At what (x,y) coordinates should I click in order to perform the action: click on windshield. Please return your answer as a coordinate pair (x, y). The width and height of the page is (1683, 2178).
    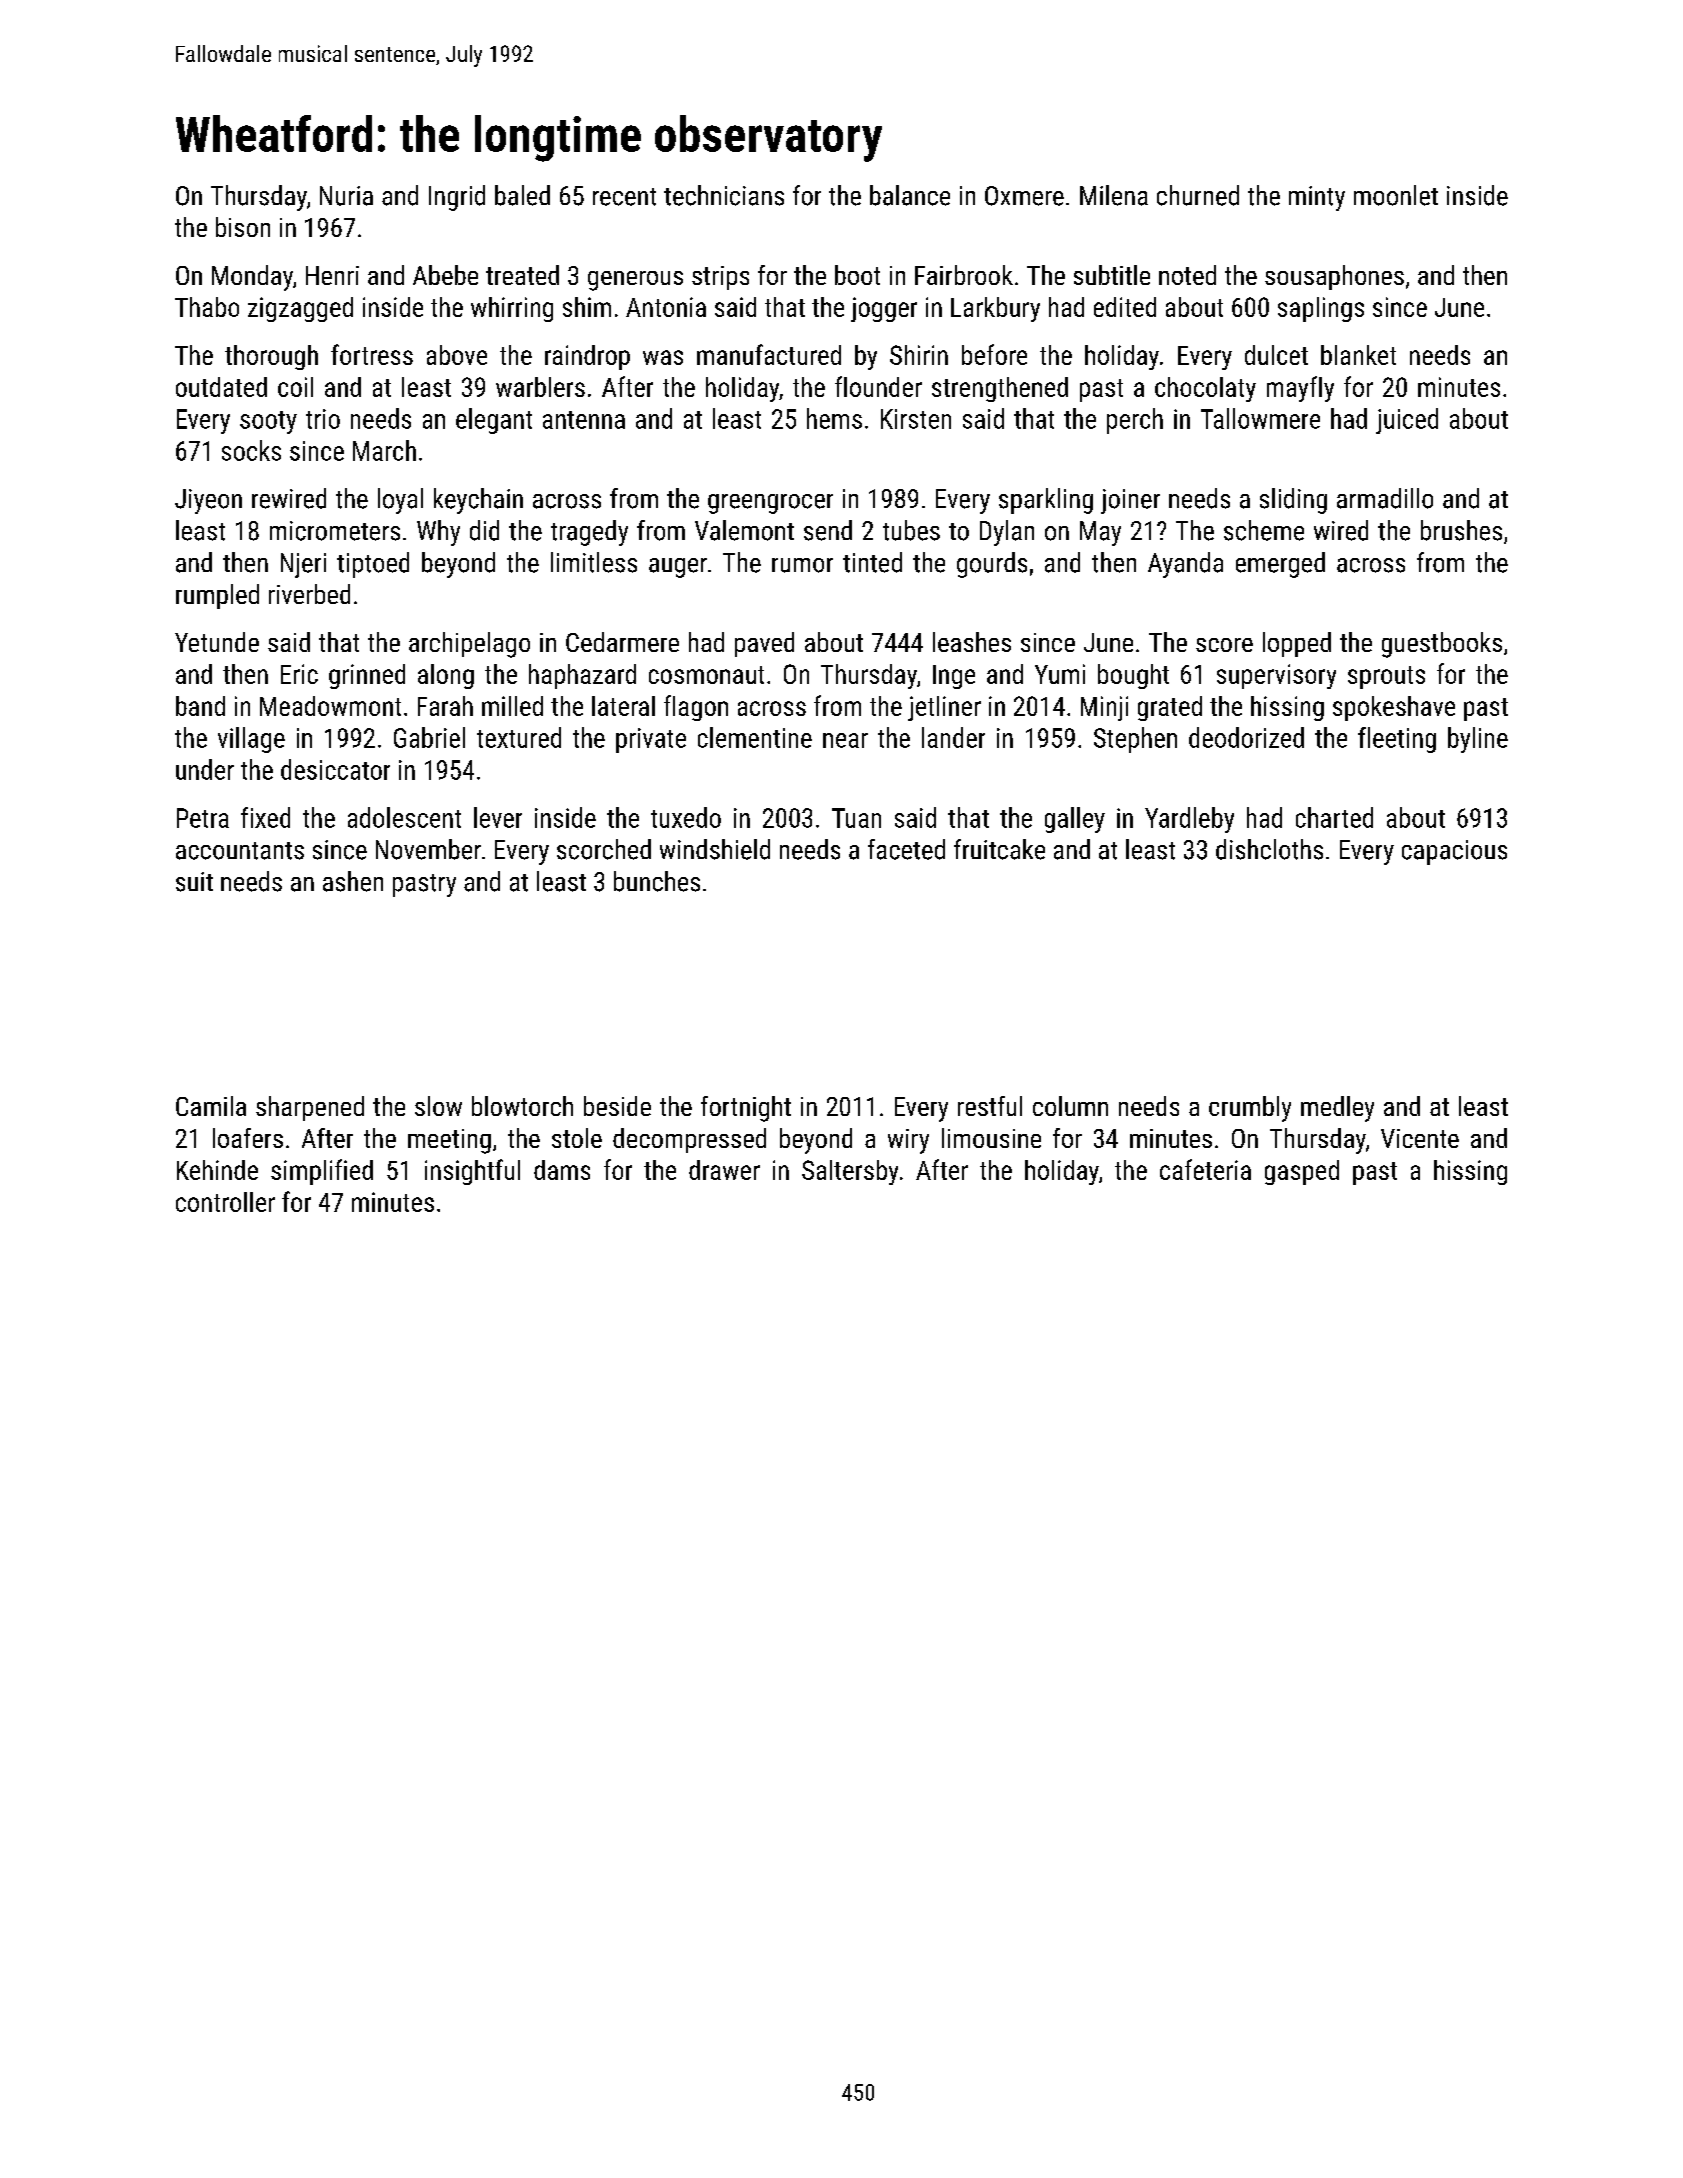
    Looking at the image, I should click on (715, 849).
